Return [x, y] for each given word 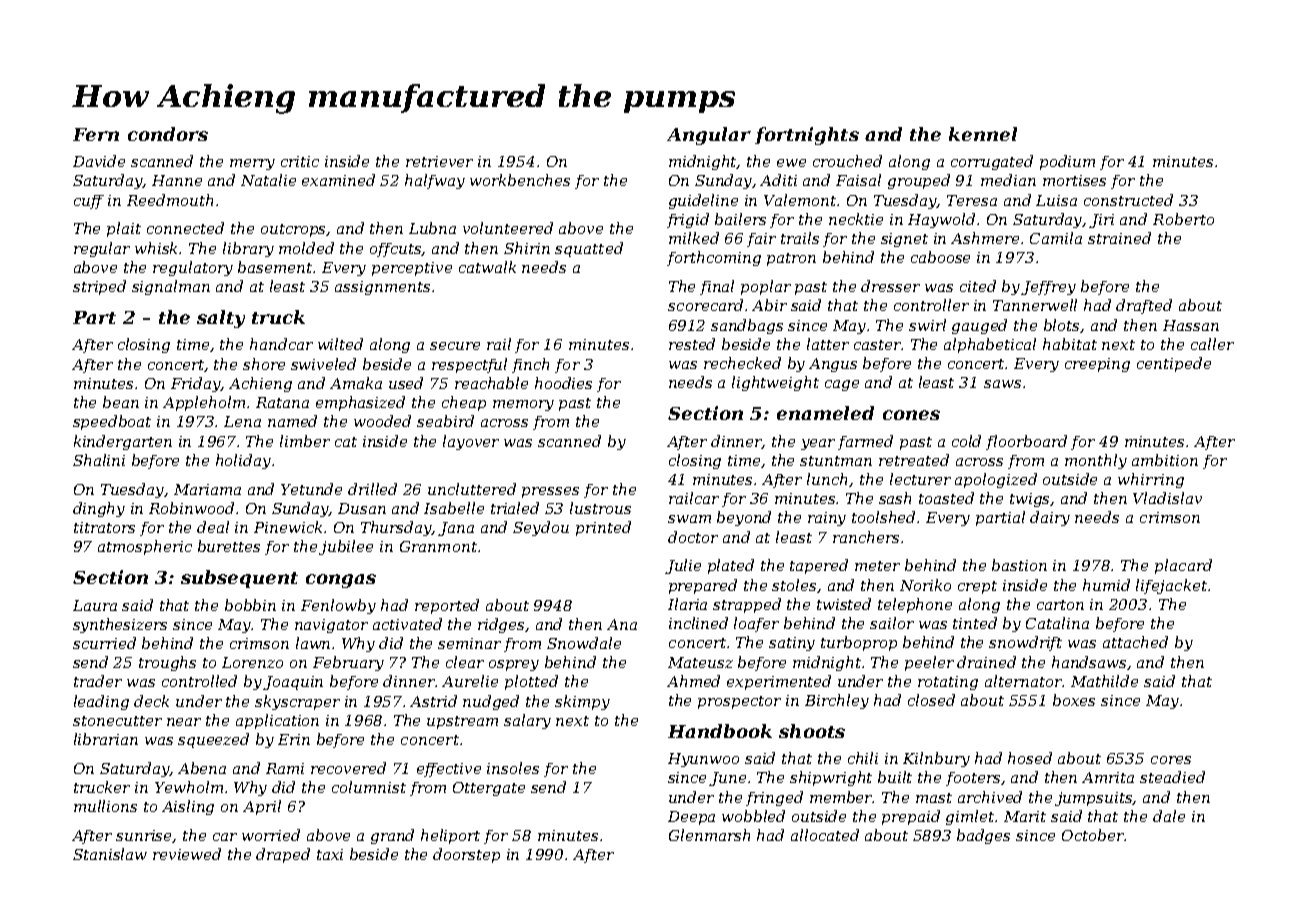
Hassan [1191, 325]
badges [983, 836]
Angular [709, 136]
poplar [766, 287]
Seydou [541, 528]
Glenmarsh [709, 835]
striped [99, 287]
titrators [104, 527]
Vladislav [1167, 498]
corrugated [992, 162]
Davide [99, 161]
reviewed [187, 854]
